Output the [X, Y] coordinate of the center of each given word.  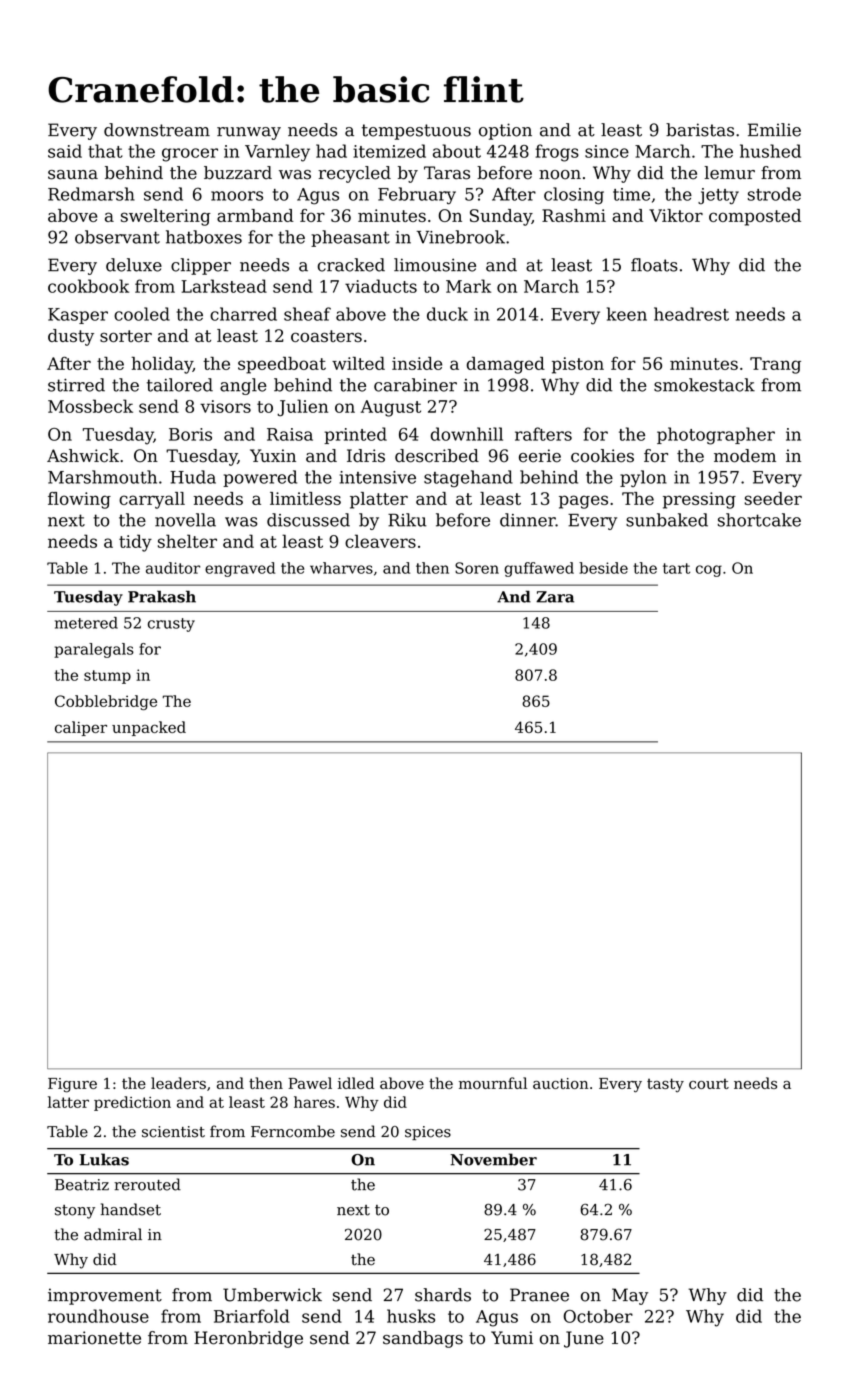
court [709, 1083]
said [65, 151]
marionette [94, 1338]
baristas [700, 130]
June [584, 1339]
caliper [81, 728]
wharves [341, 568]
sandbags [423, 1339]
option [505, 131]
